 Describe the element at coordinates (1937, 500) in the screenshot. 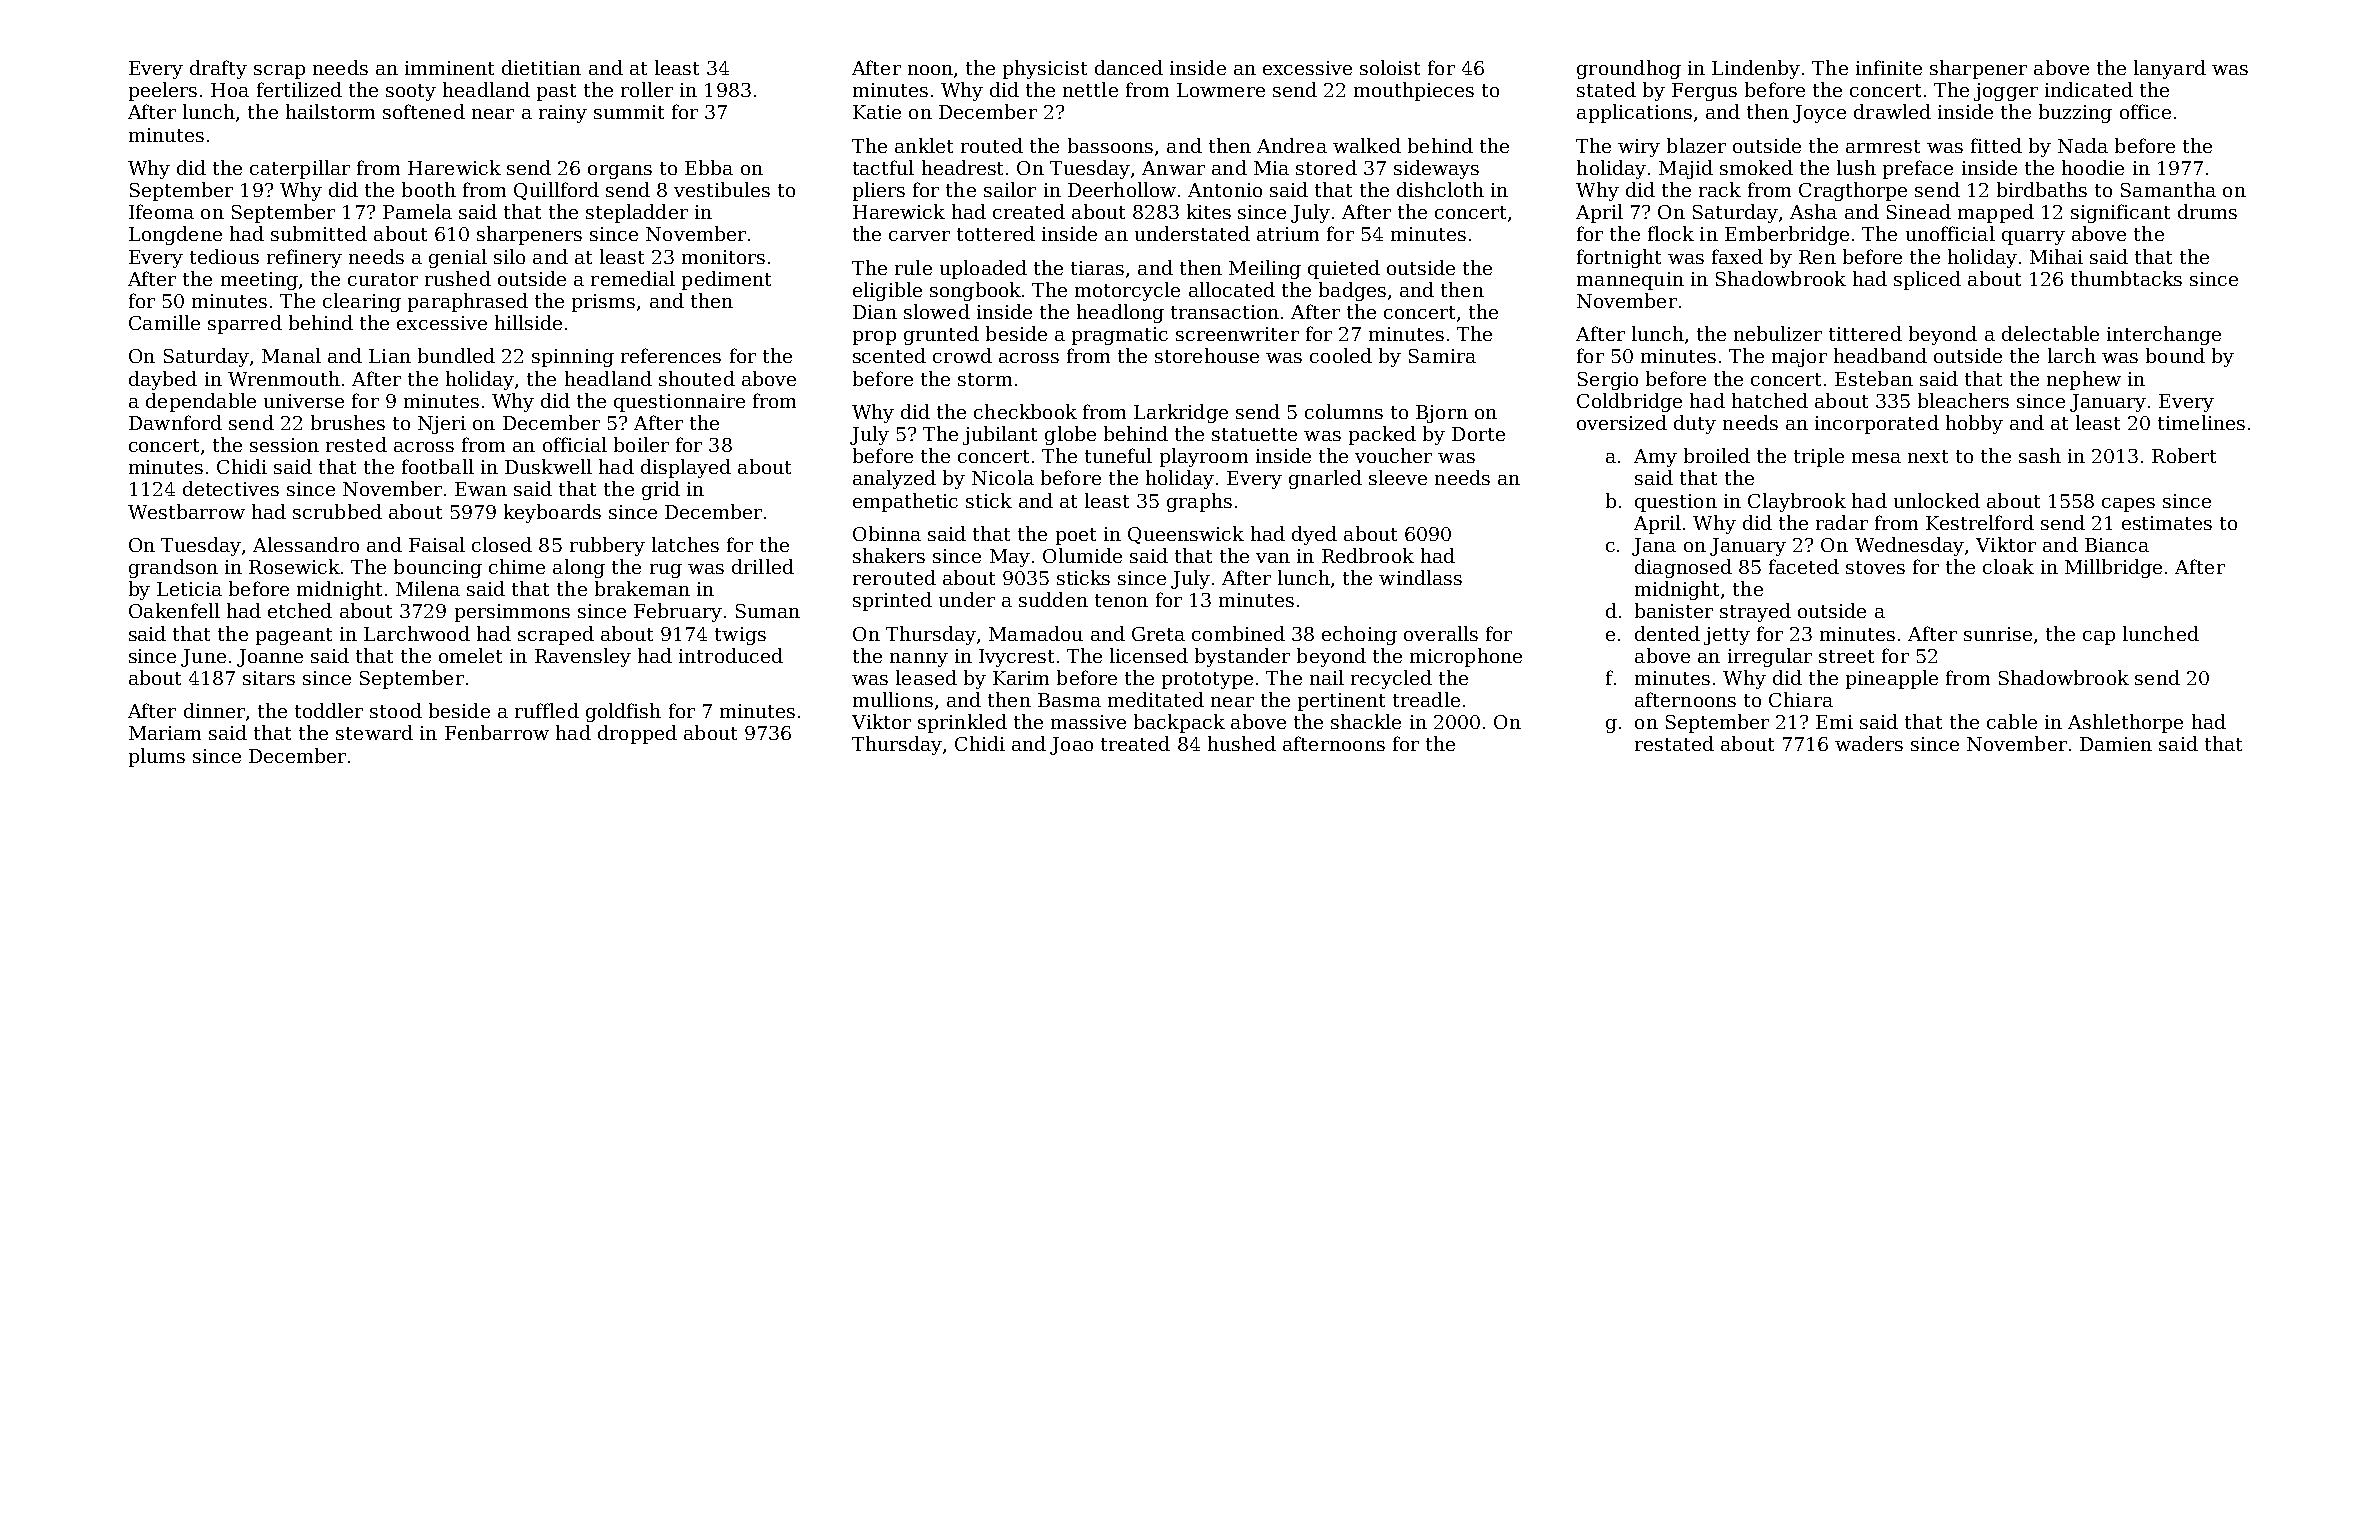

I see `unlocked` at that location.
